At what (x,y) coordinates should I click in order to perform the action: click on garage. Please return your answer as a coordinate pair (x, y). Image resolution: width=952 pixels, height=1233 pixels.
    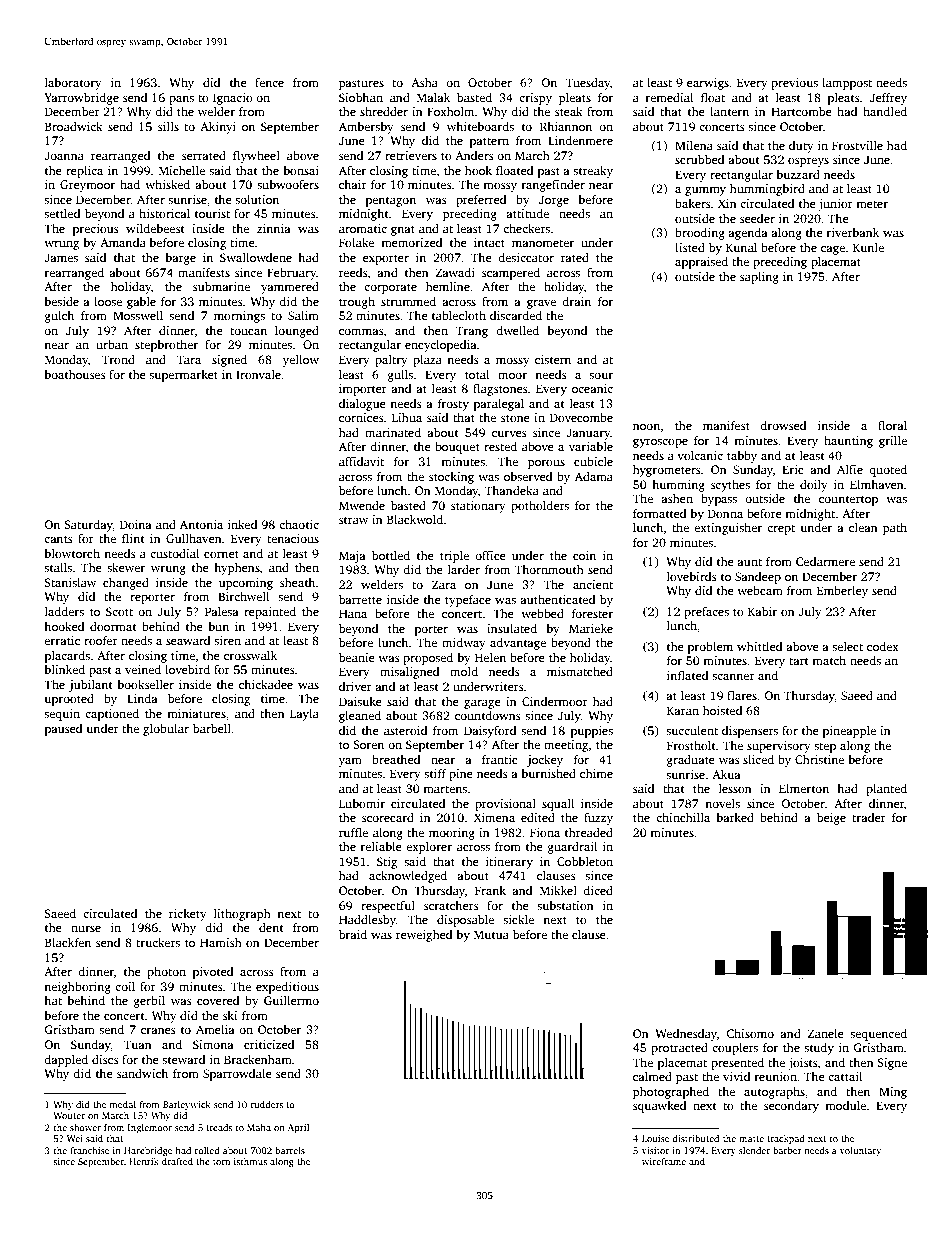
    Looking at the image, I should click on (482, 704).
